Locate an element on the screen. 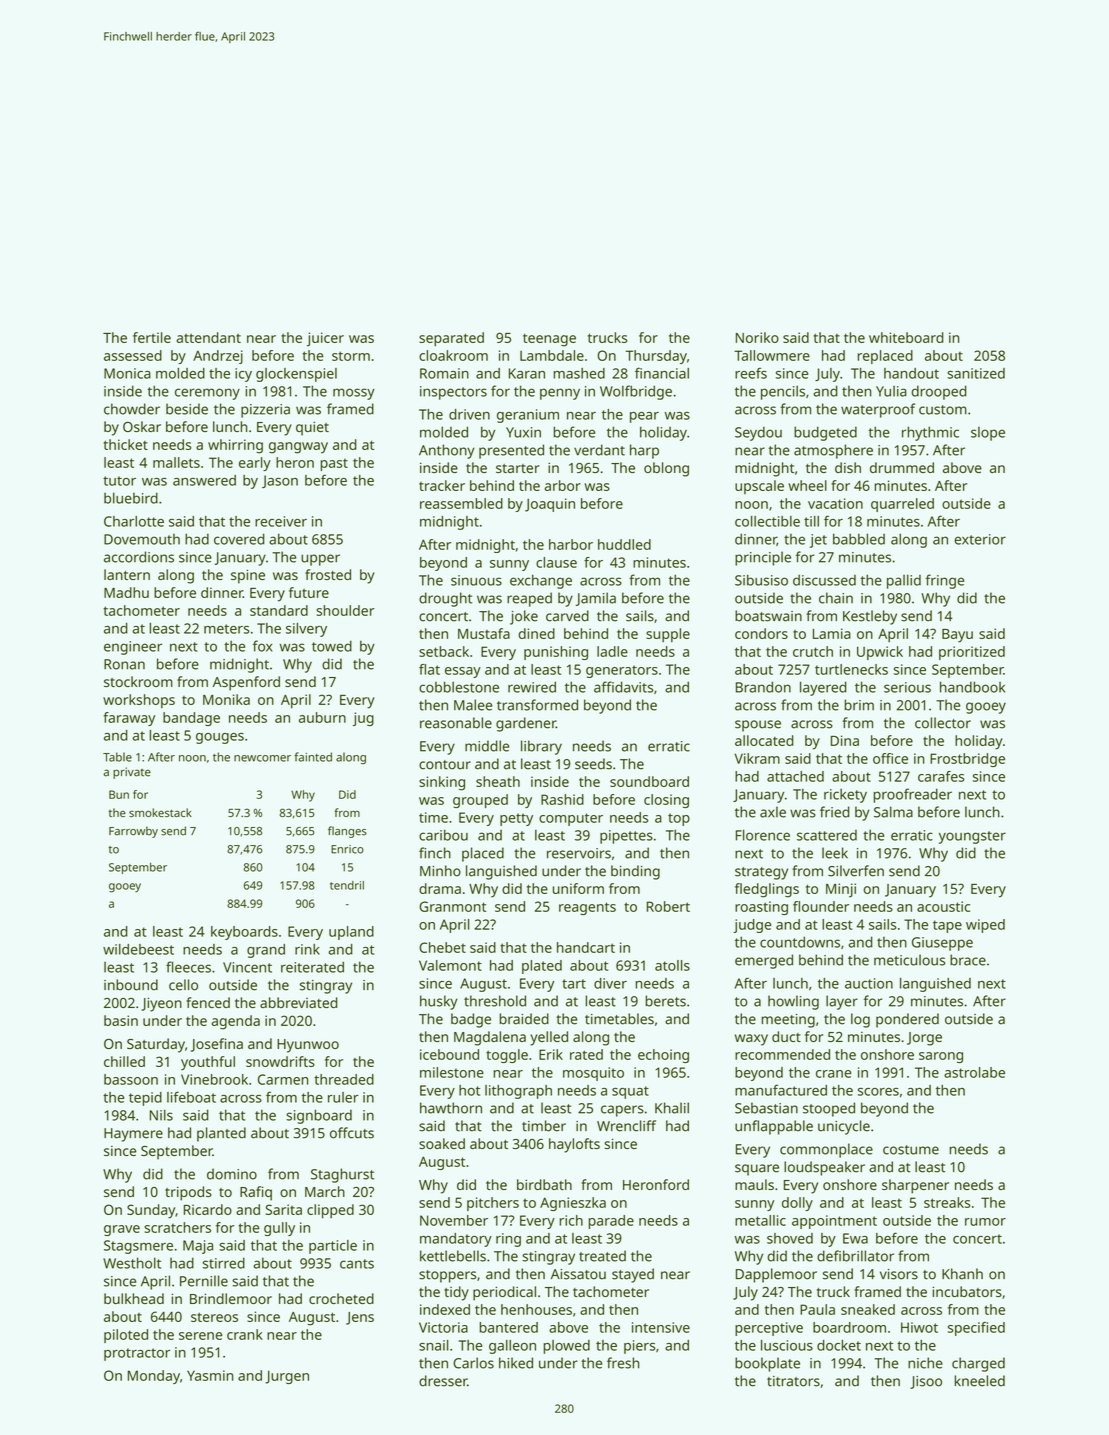 This screenshot has width=1109, height=1435. Jurgen is located at coordinates (287, 1377).
